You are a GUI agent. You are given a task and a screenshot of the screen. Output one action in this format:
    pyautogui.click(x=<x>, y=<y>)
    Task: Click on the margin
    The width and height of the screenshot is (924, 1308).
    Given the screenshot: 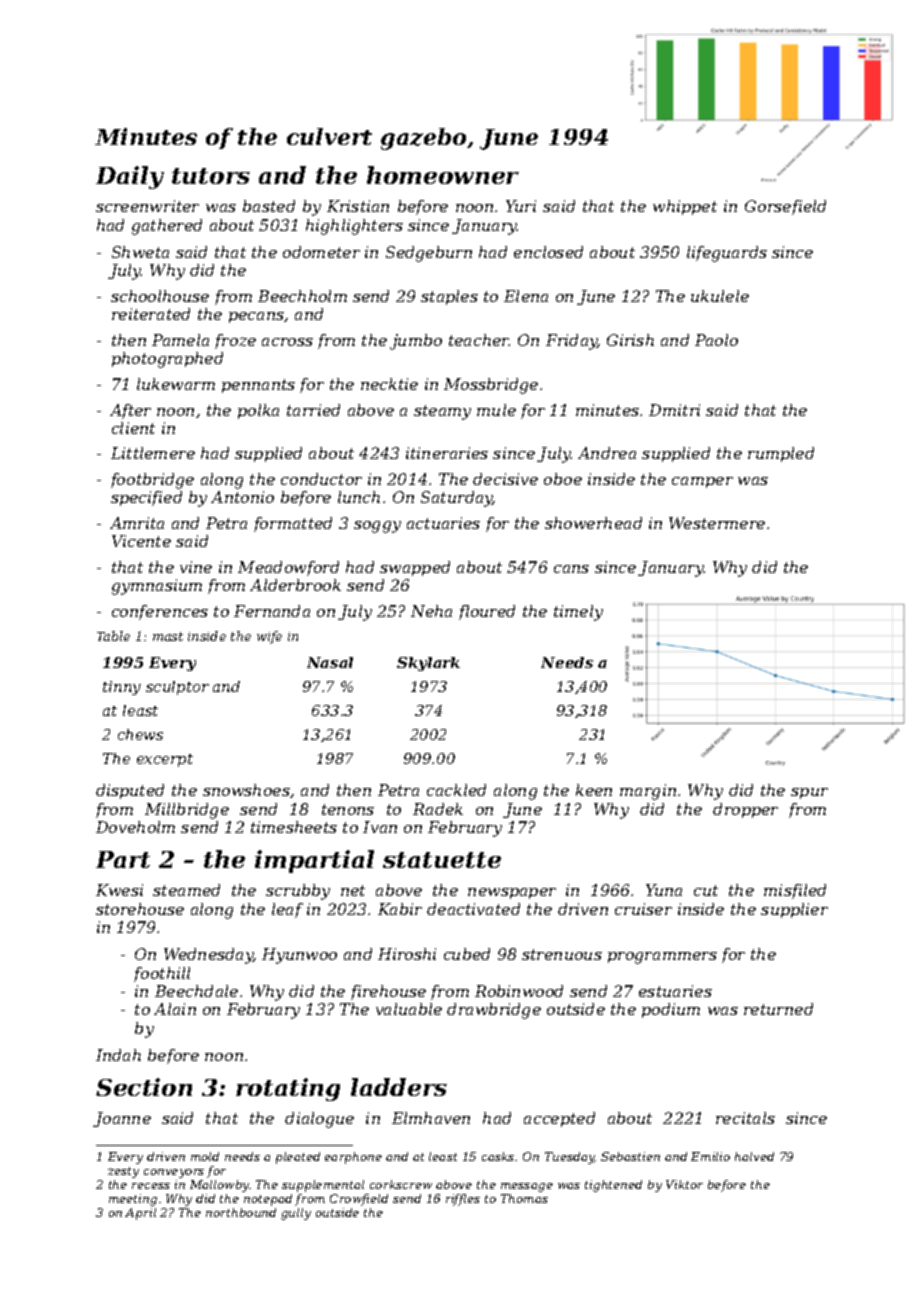 What is the action you would take?
    pyautogui.click(x=648, y=792)
